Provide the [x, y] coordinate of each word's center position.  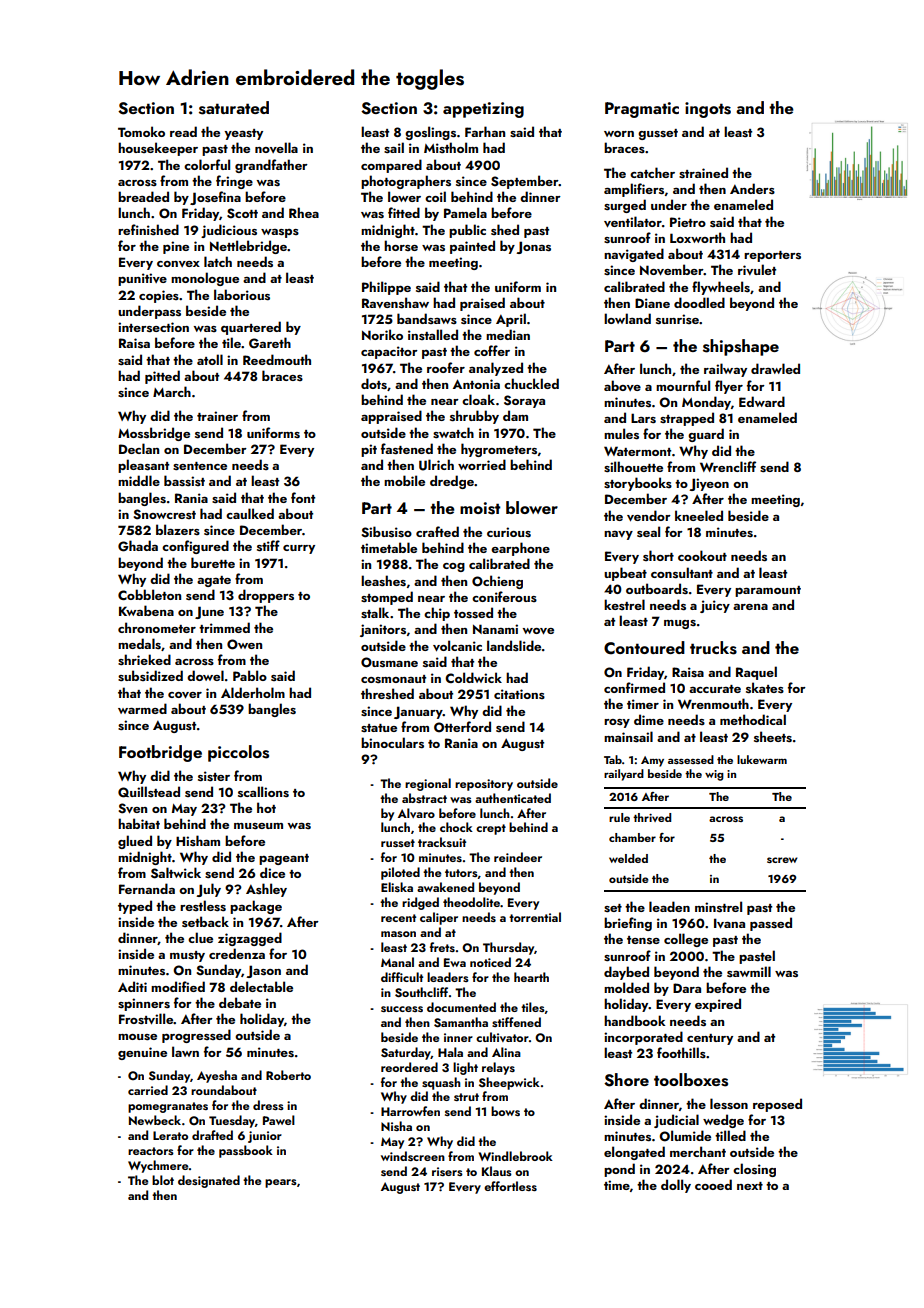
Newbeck [155, 1120]
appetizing [483, 110]
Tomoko [141, 131]
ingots [708, 110]
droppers [266, 596]
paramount [768, 591]
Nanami [495, 629]
